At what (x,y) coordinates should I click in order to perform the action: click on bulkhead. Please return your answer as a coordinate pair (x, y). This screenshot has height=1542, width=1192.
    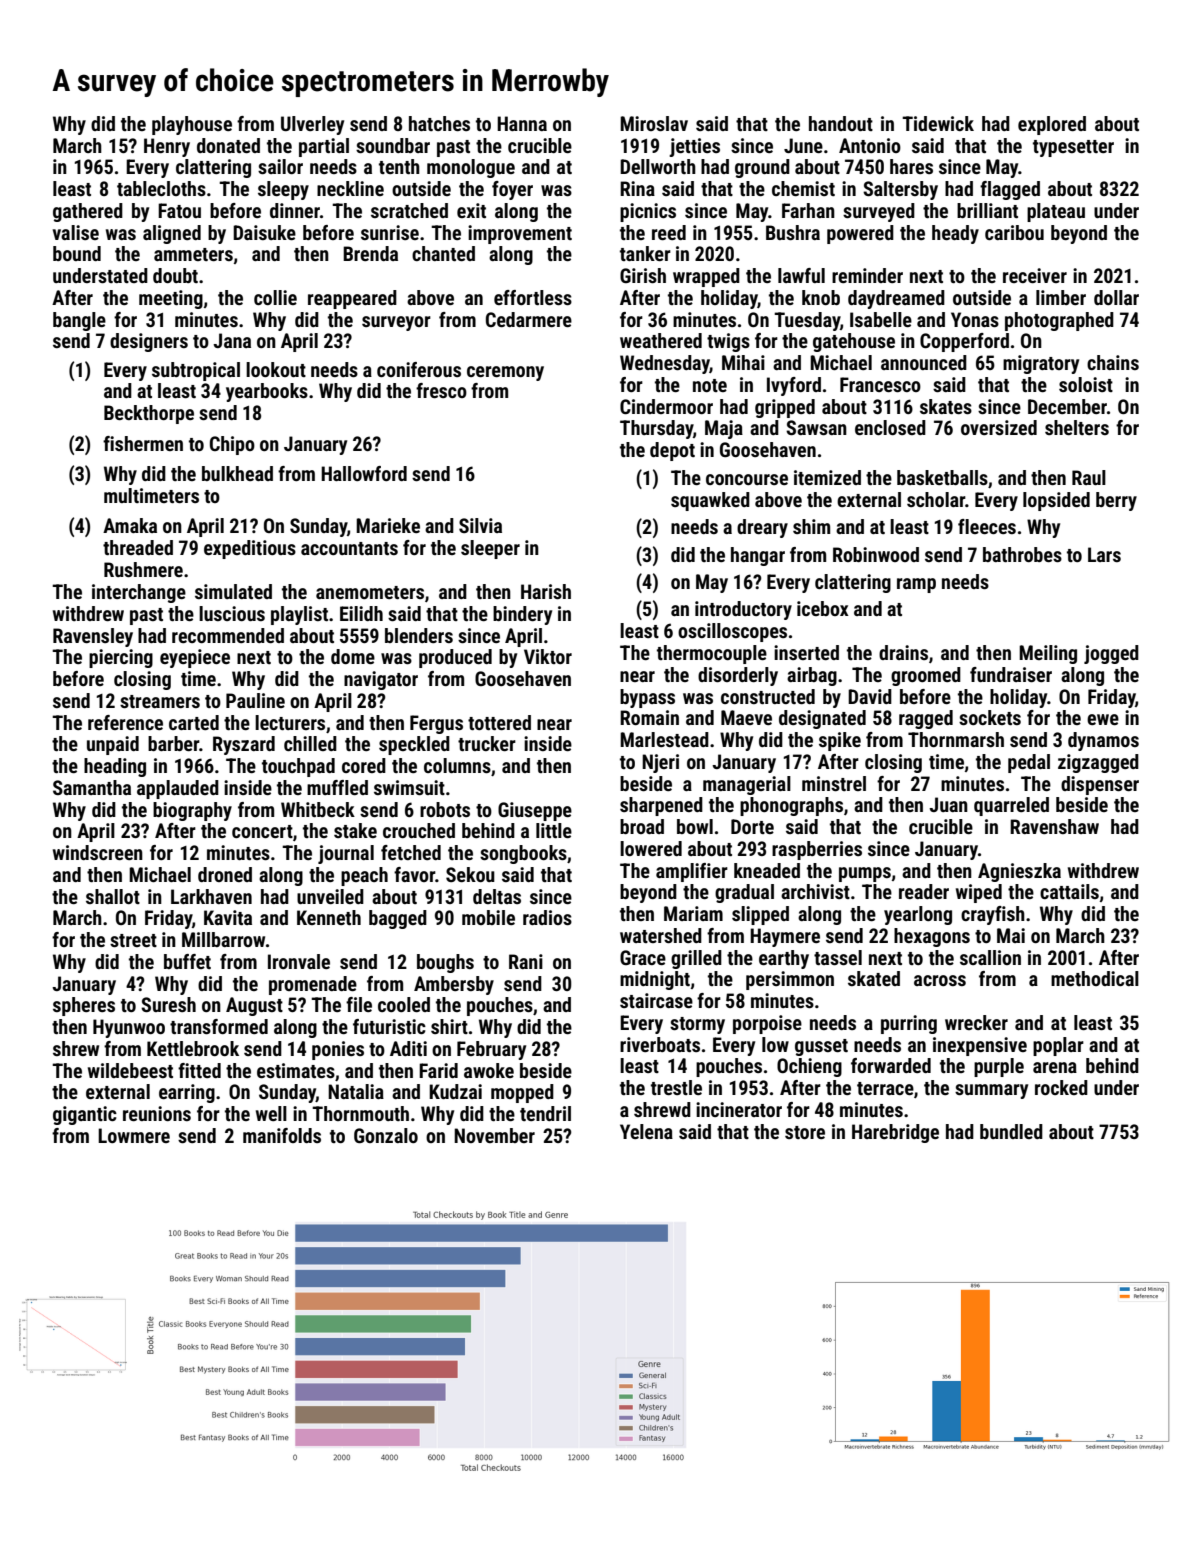
    Looking at the image, I should click on (237, 473).
